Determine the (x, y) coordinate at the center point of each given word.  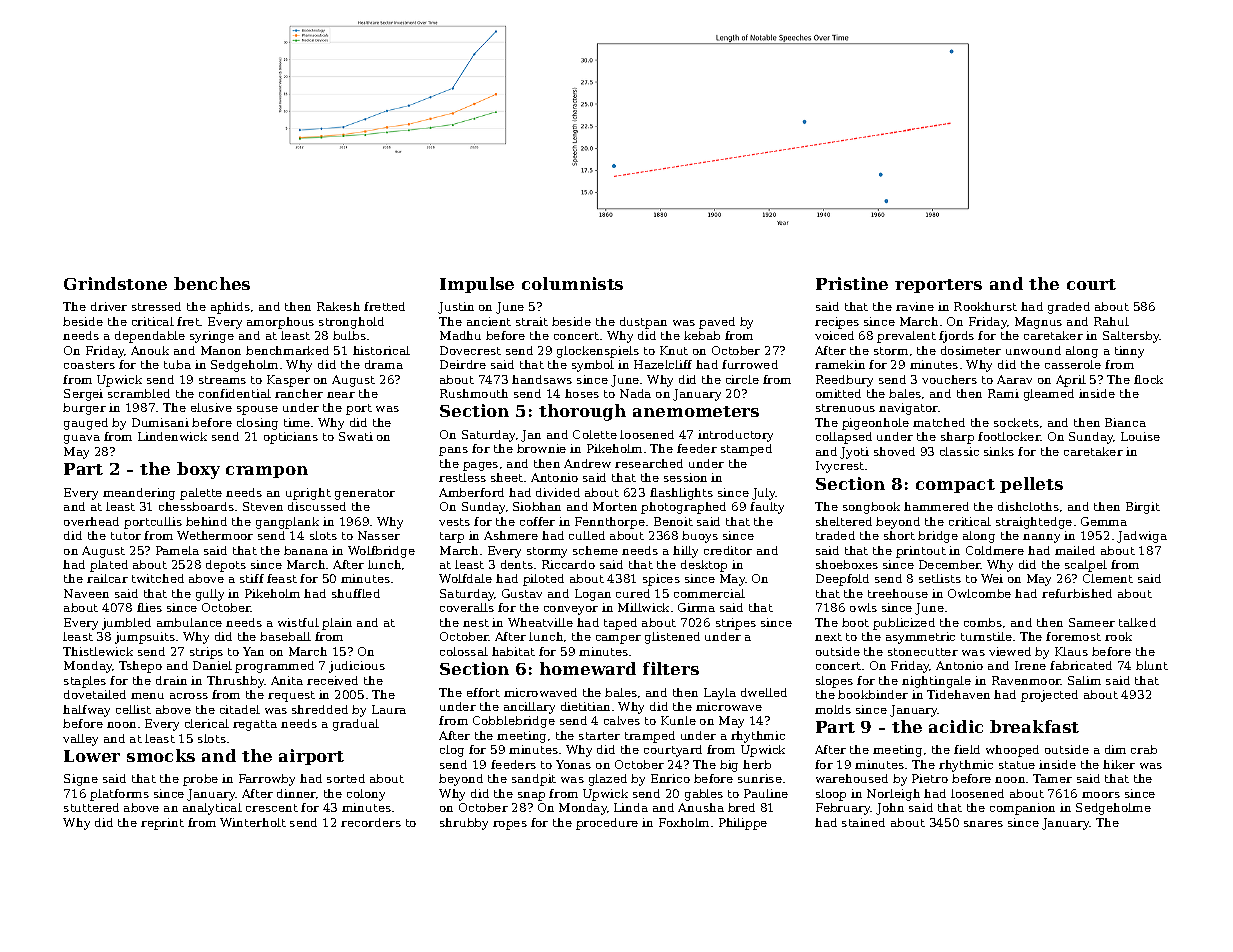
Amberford (471, 492)
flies (149, 607)
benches (212, 283)
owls (863, 607)
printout (921, 552)
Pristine (852, 283)
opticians (291, 438)
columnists (572, 283)
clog (452, 751)
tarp (452, 537)
